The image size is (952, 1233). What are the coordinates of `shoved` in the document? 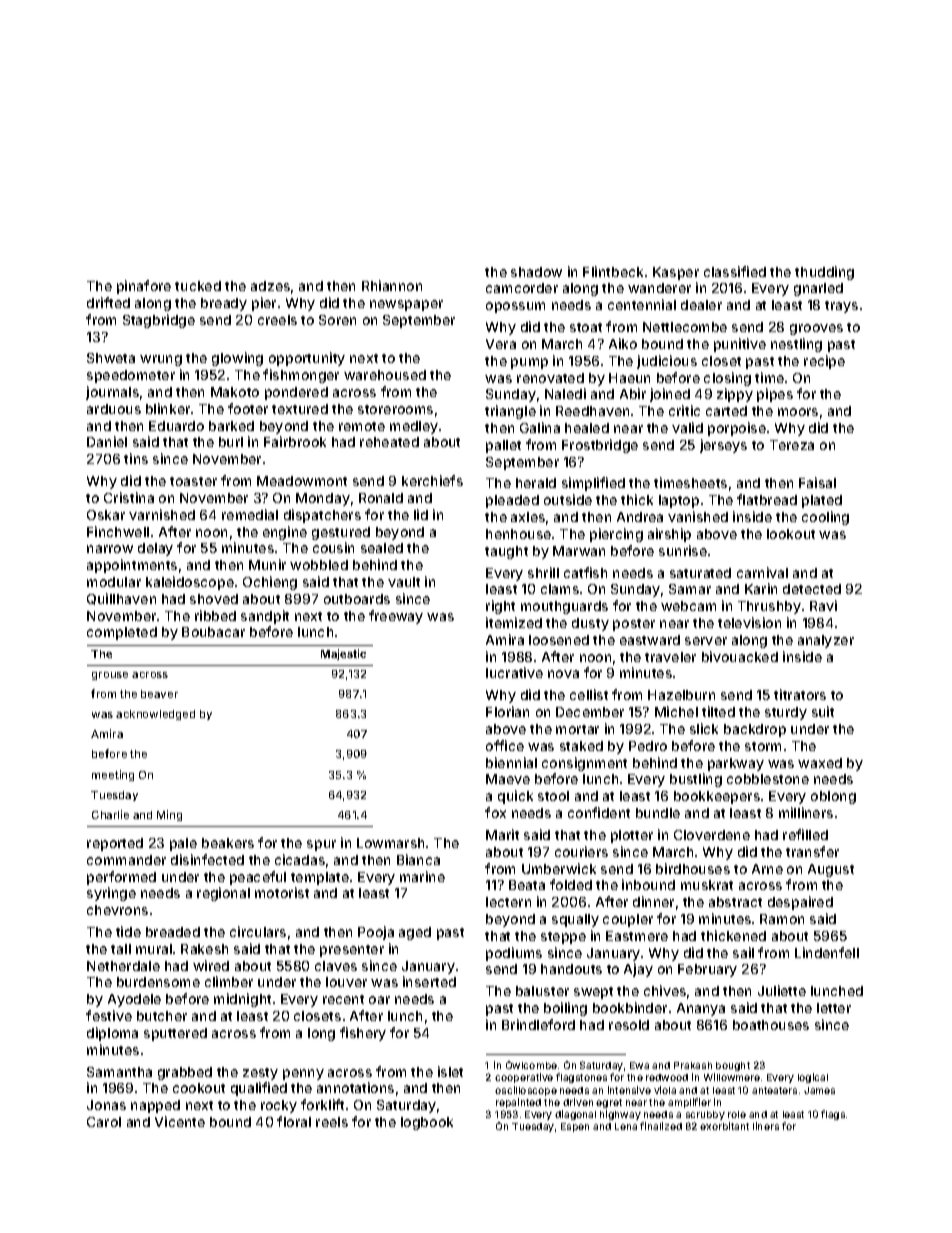 It's located at (214, 599).
